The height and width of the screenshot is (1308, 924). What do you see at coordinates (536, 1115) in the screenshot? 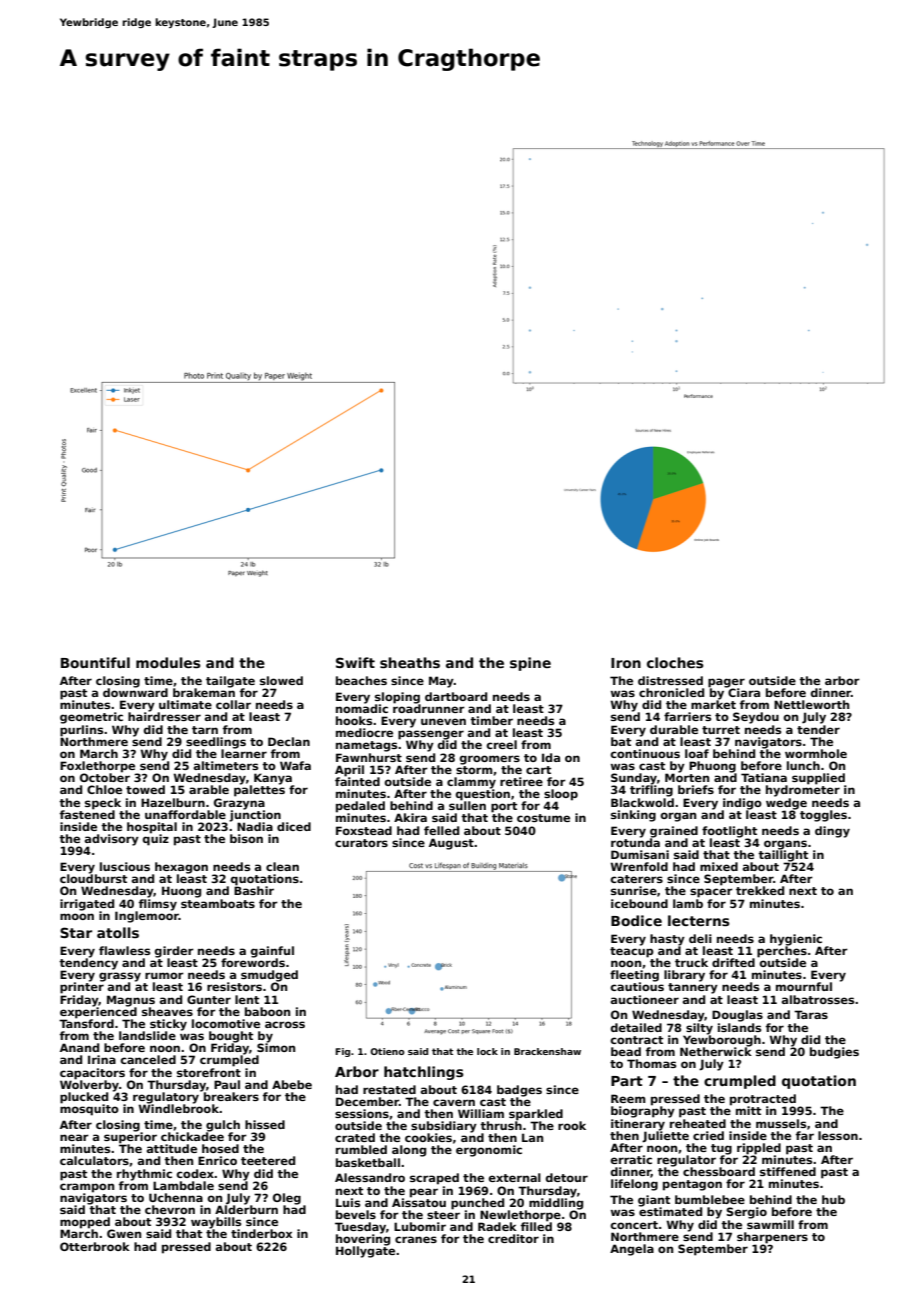
I see `sparkled` at bounding box center [536, 1115].
